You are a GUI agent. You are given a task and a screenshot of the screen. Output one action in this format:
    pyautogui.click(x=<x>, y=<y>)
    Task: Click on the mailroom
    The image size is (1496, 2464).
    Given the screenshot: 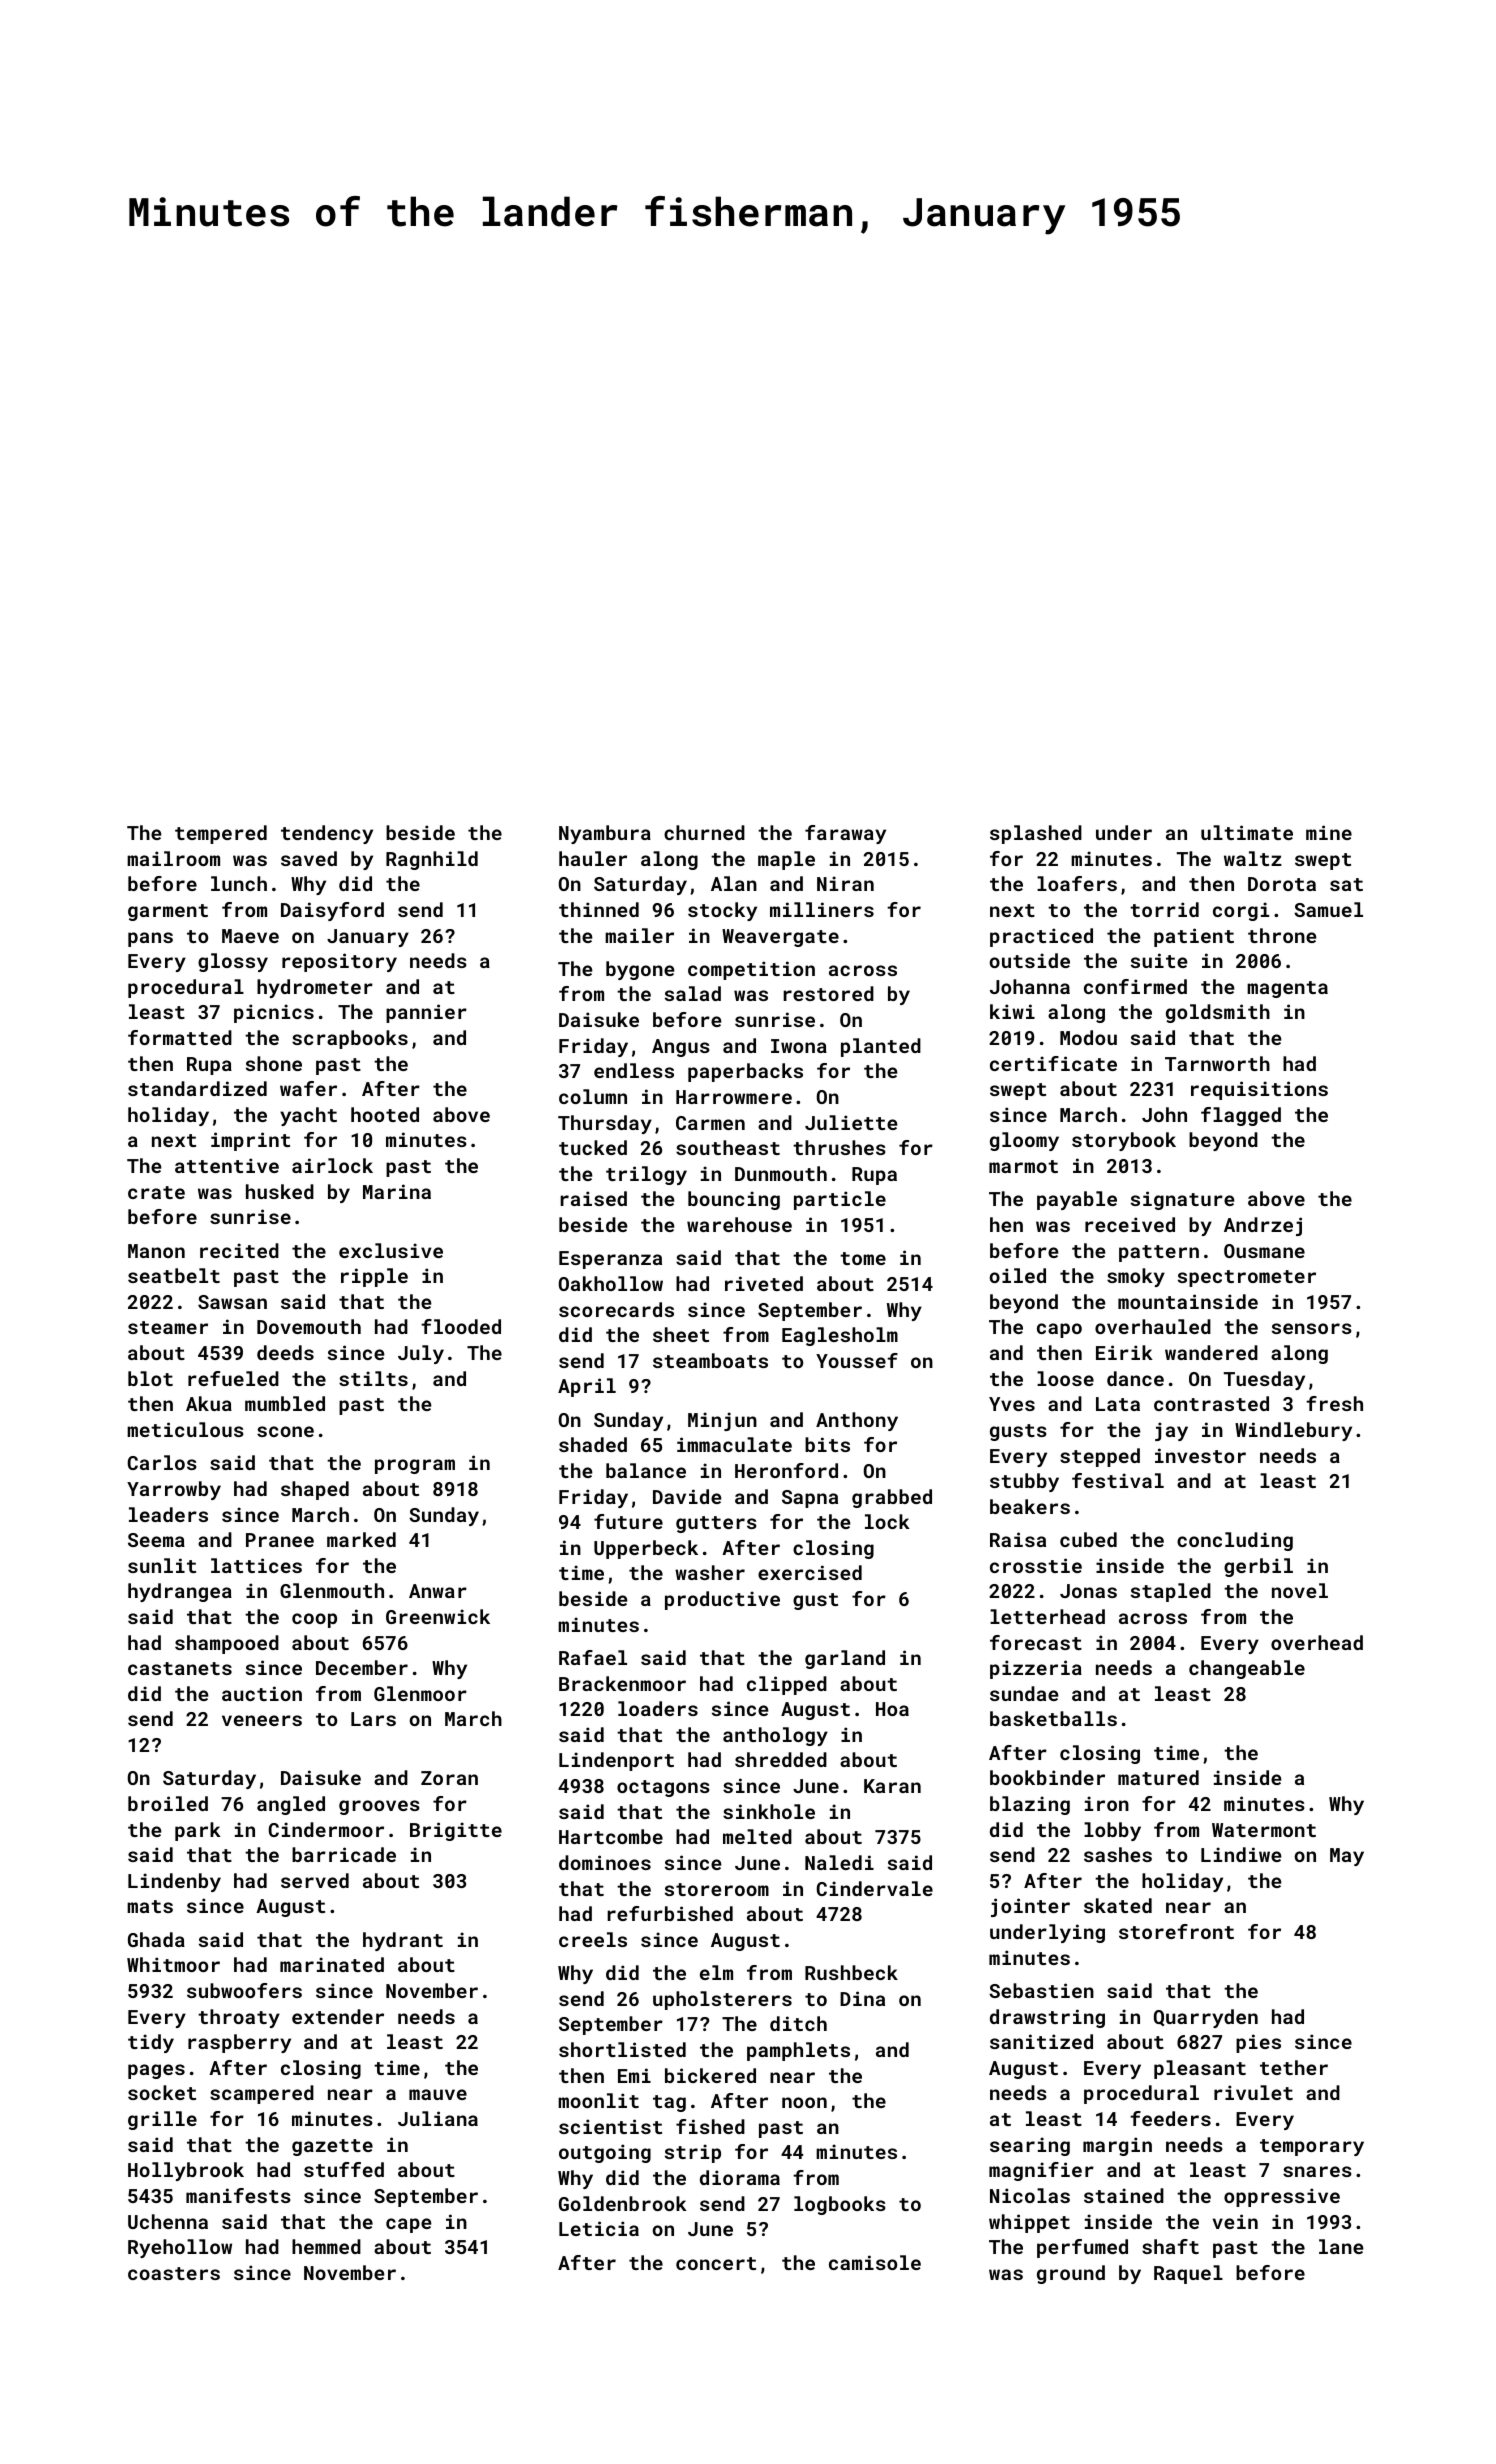 What is the action you would take?
    pyautogui.click(x=173, y=858)
